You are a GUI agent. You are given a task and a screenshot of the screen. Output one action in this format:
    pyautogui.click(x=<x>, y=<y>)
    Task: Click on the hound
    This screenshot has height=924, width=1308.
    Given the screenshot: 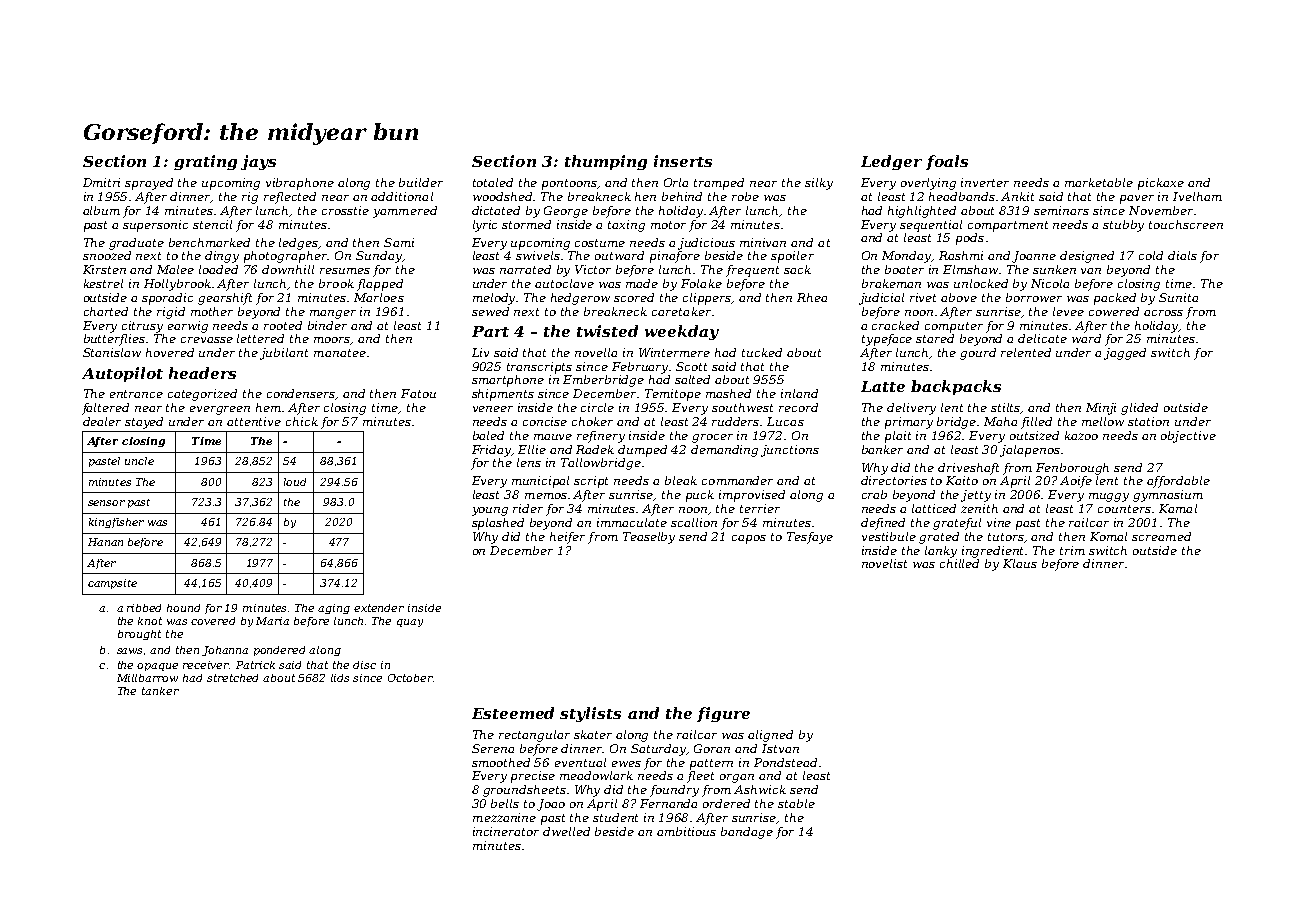 What is the action you would take?
    pyautogui.click(x=183, y=608)
